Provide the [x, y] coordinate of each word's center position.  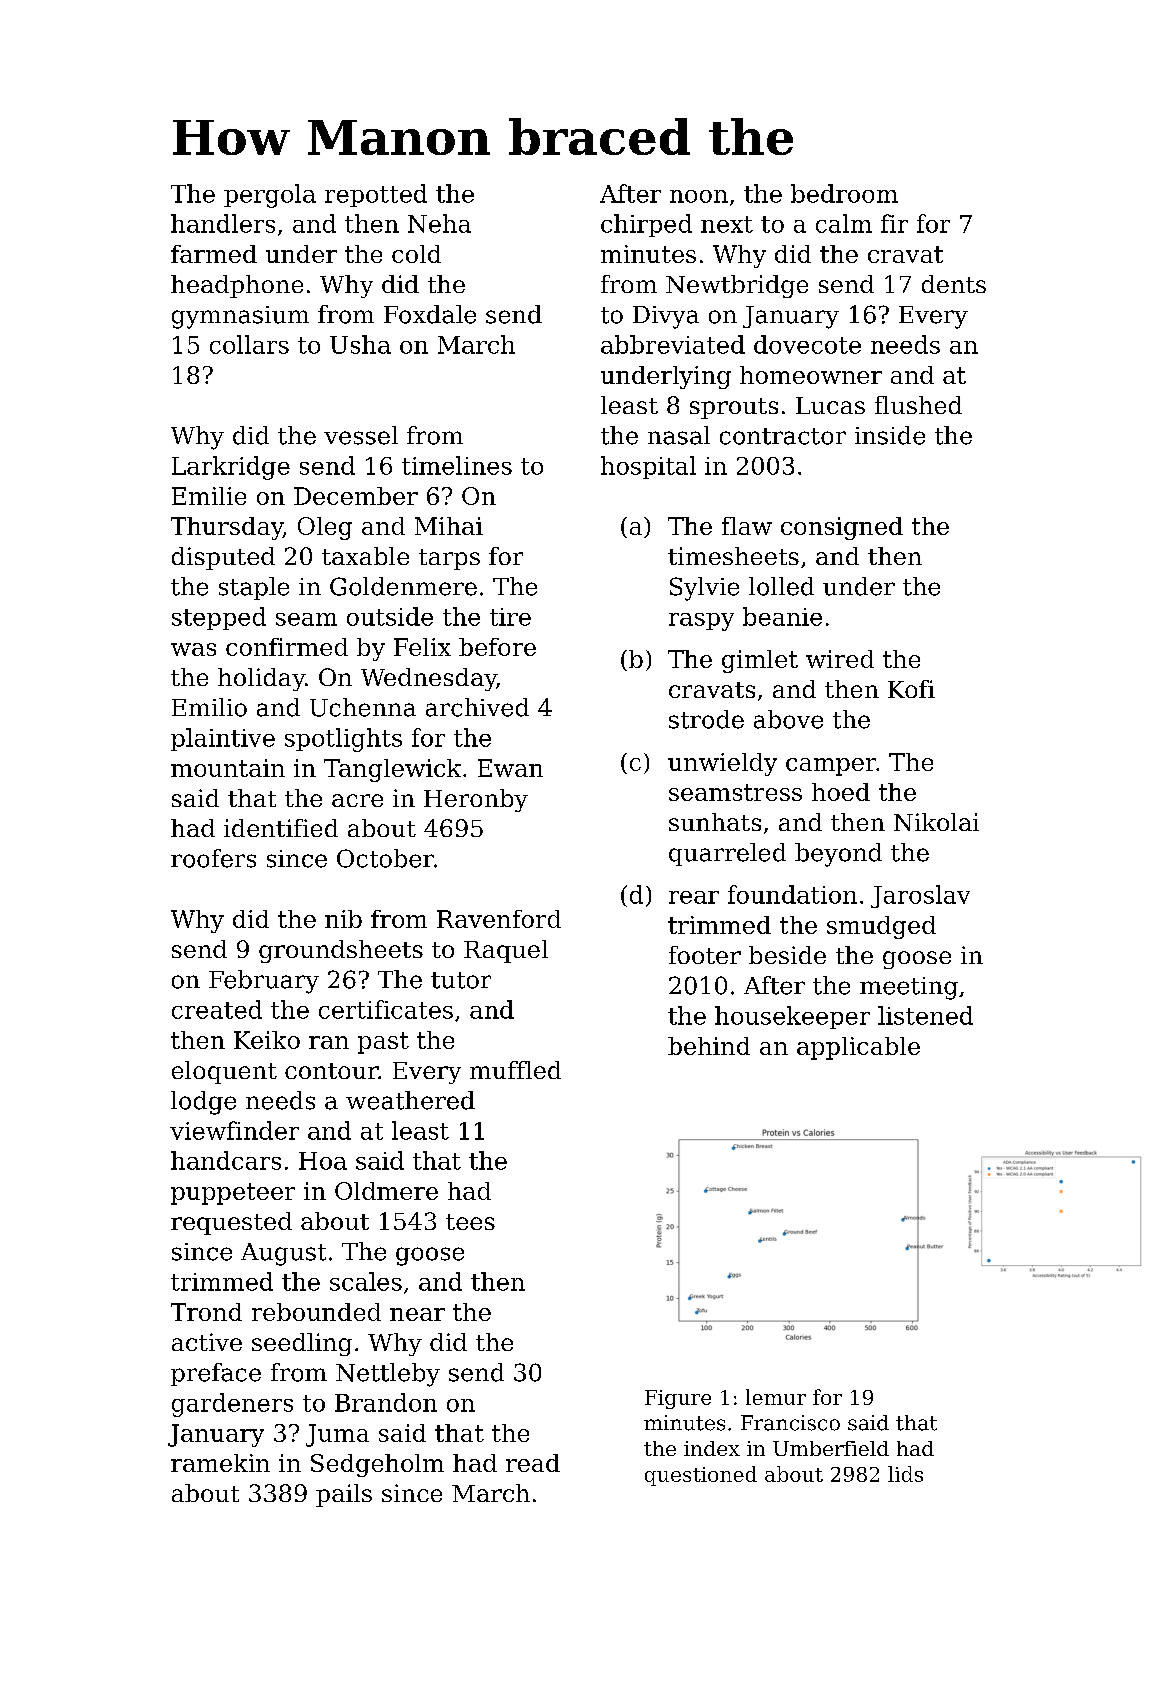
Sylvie [704, 589]
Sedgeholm [377, 1465]
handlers [223, 223]
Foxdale [430, 314]
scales [366, 1281]
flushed [918, 405]
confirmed [287, 647]
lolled [781, 586]
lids [905, 1474]
